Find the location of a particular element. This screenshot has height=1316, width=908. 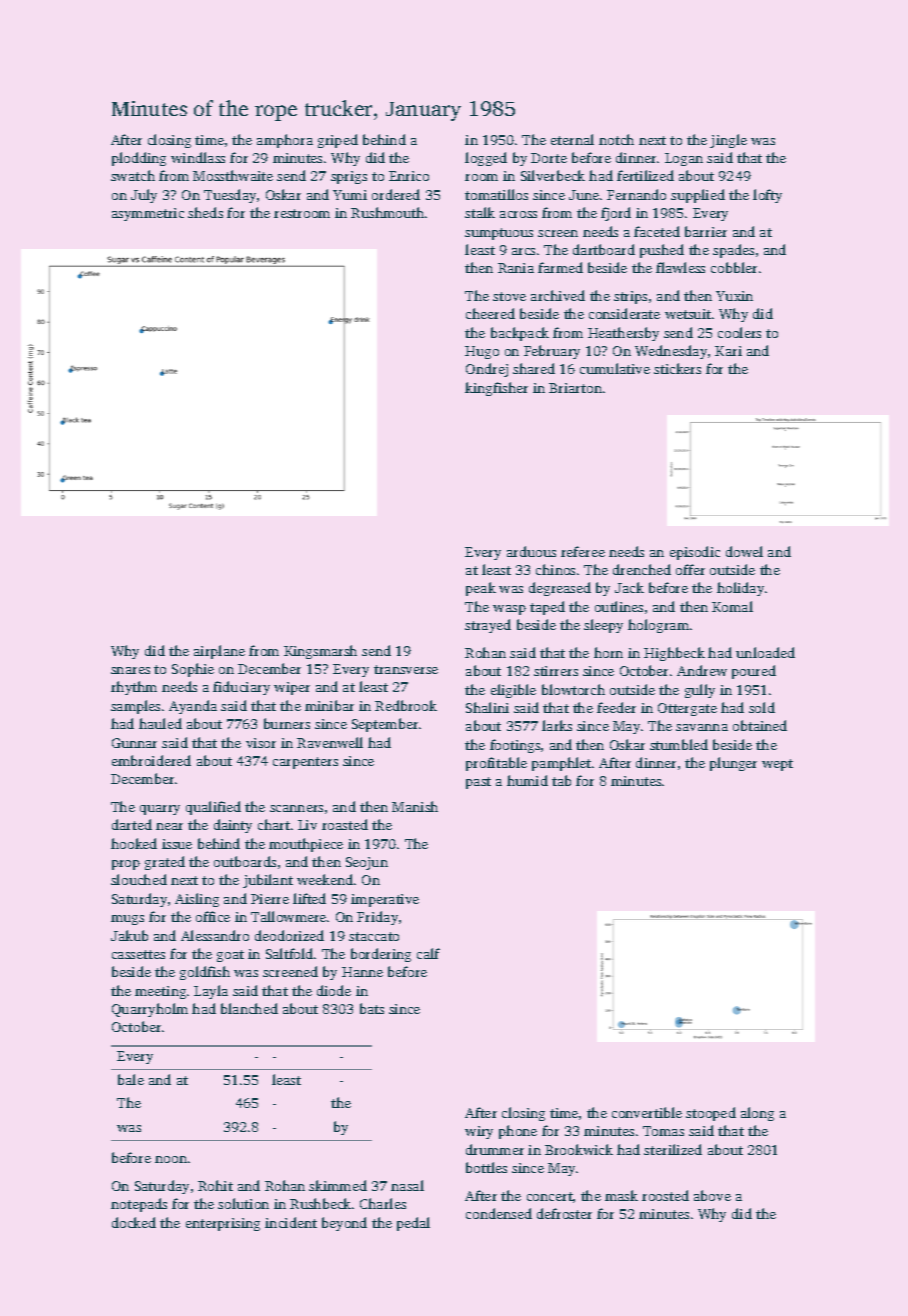

poured is located at coordinates (754, 672).
